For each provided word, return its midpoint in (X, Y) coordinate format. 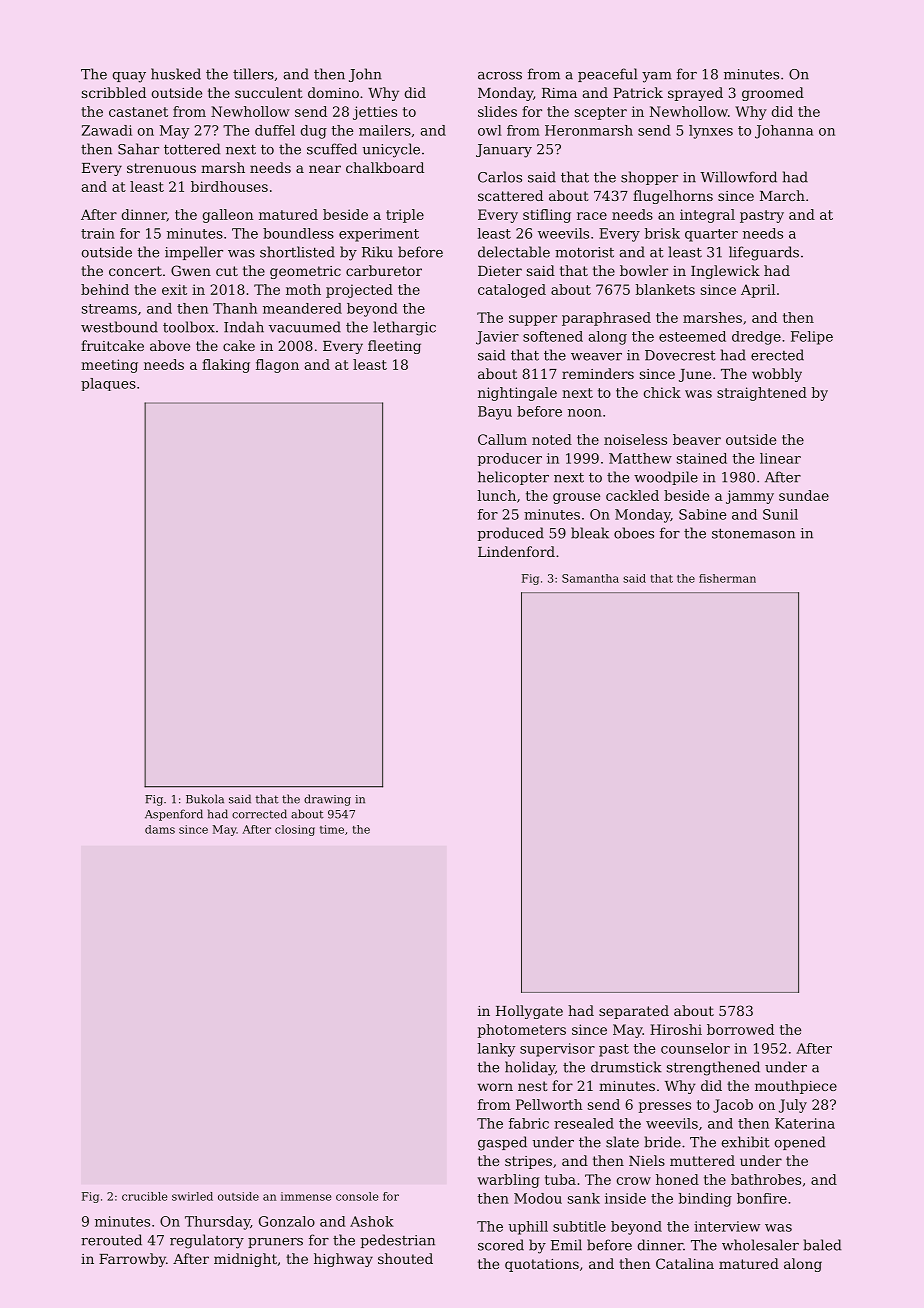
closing (295, 830)
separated (634, 1012)
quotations (542, 1265)
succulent (269, 92)
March (782, 195)
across (500, 76)
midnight (245, 1260)
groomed (773, 94)
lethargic (404, 328)
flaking (226, 366)
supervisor (557, 1050)
